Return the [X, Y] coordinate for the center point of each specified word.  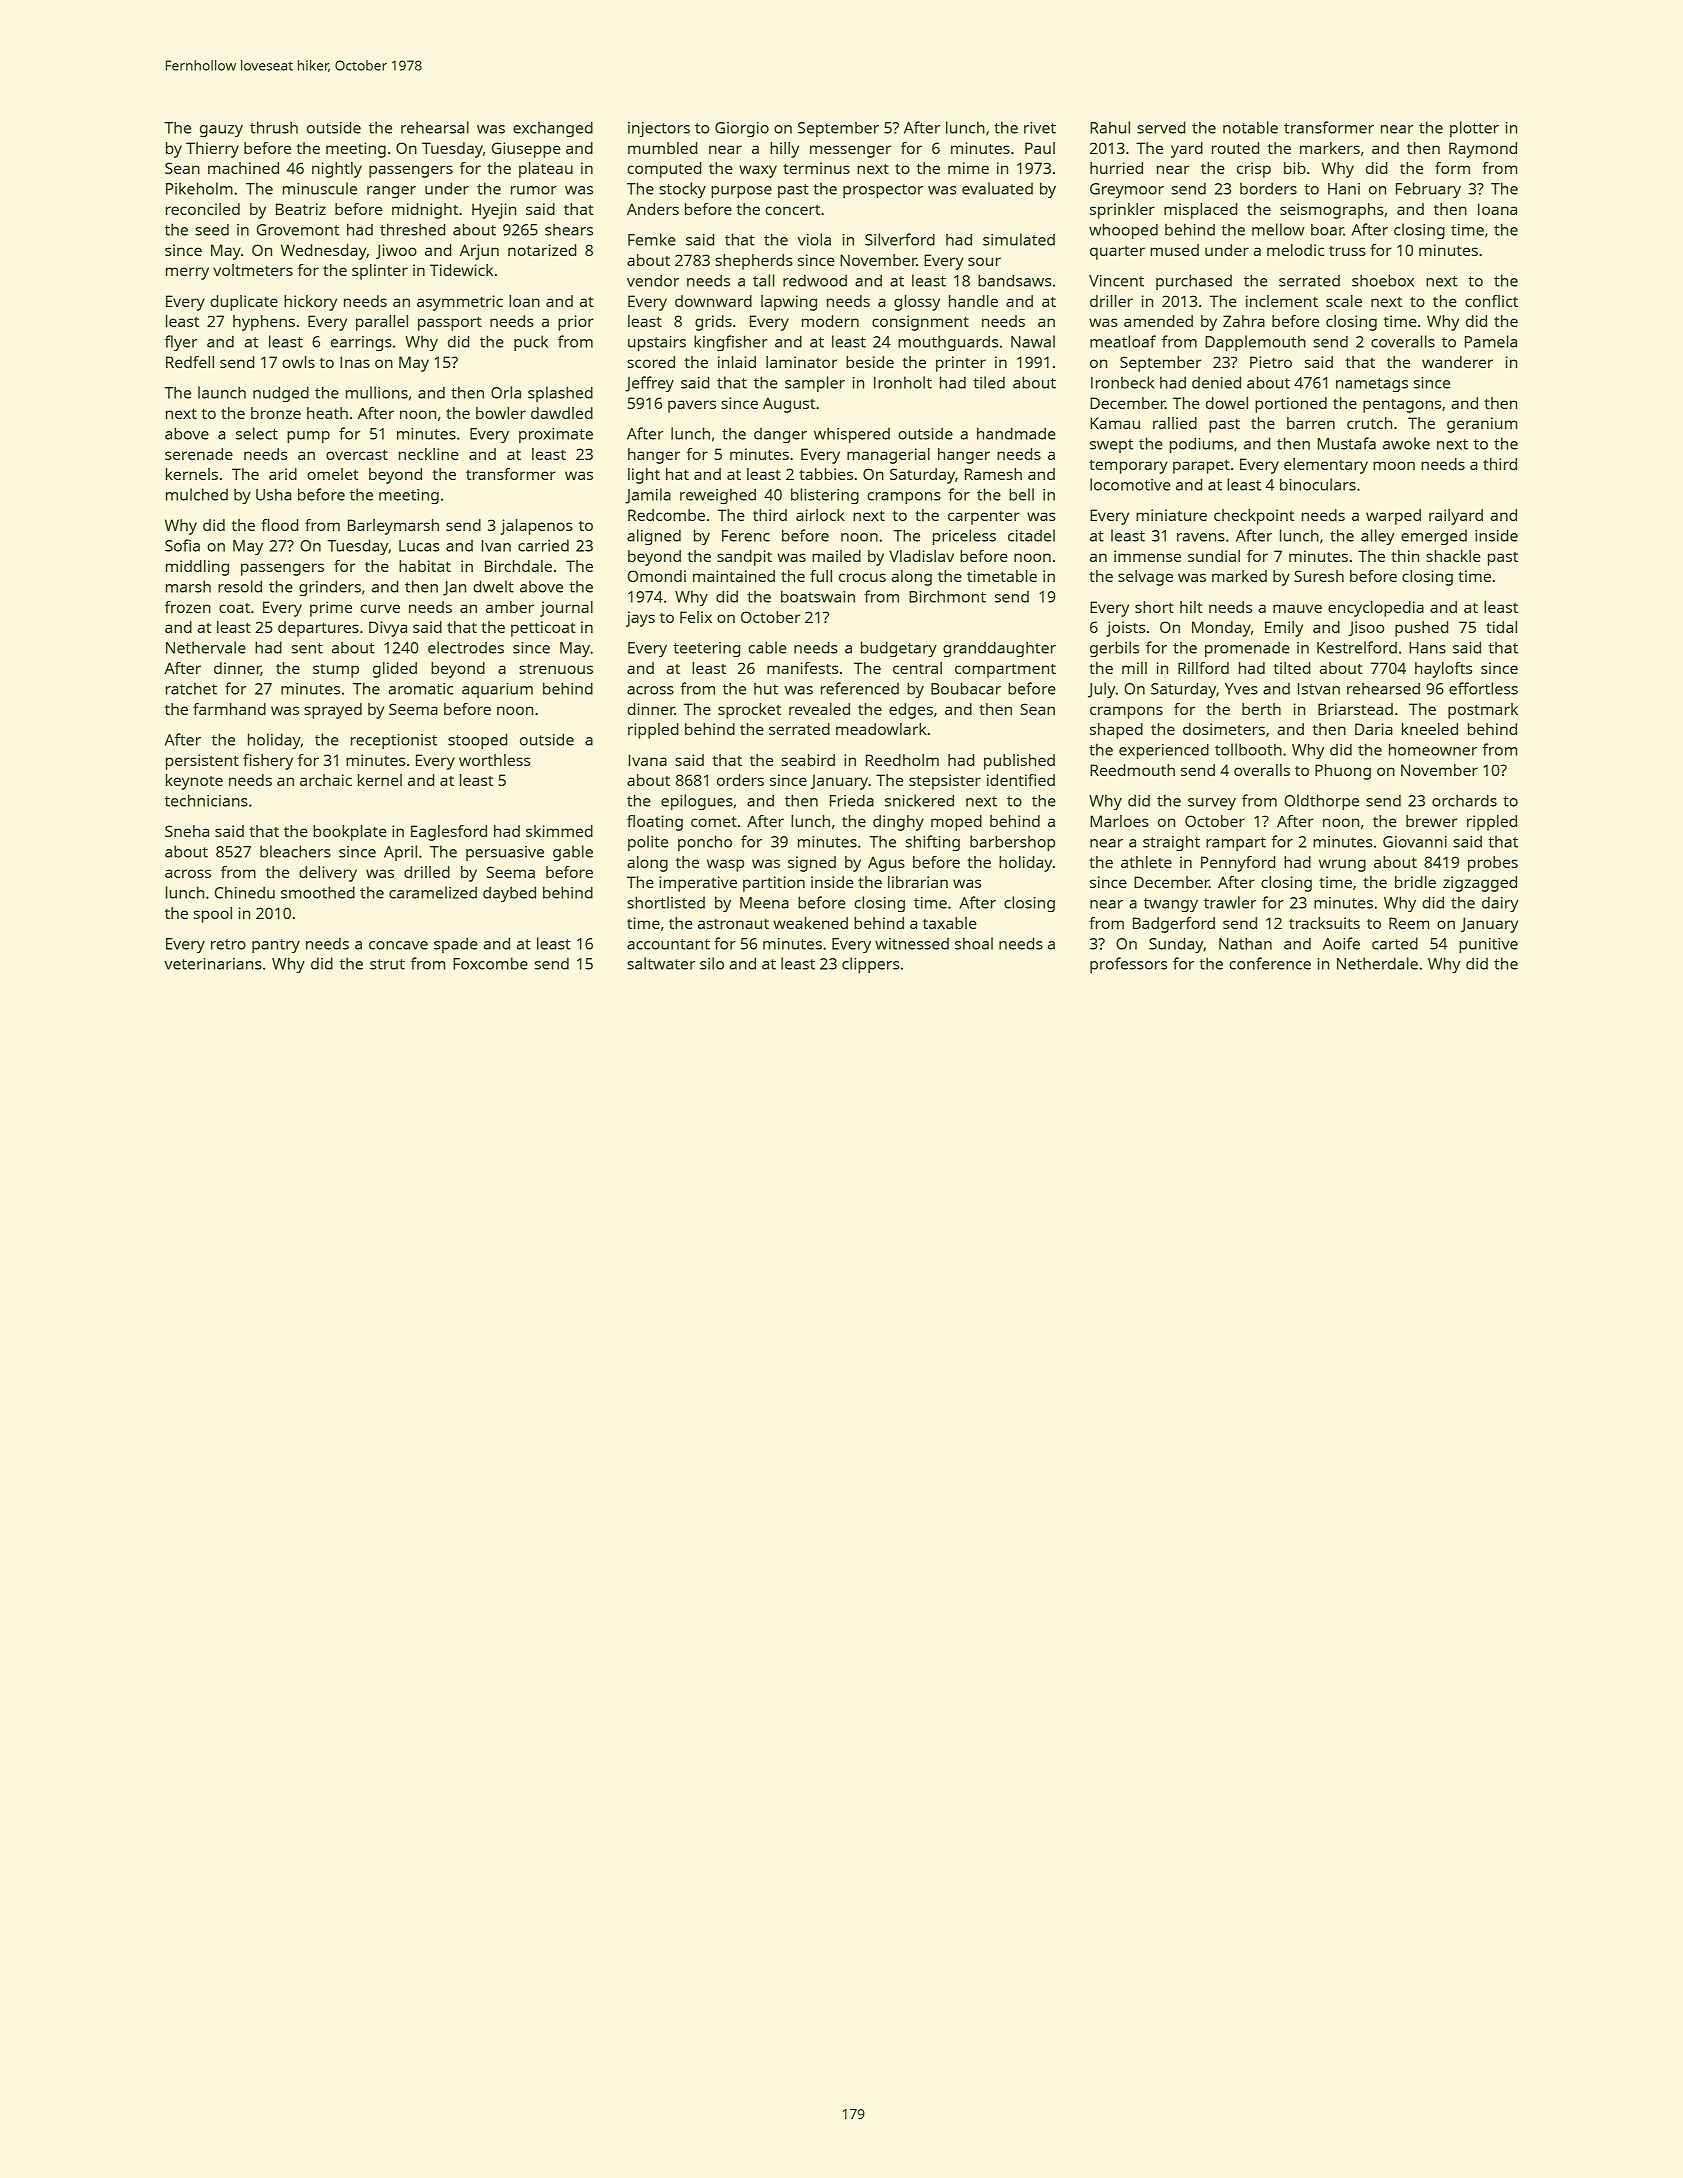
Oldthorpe [1321, 802]
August [789, 405]
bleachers [295, 851]
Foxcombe [490, 963]
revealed [819, 709]
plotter [1474, 129]
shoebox [1383, 280]
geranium [1482, 425]
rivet [1040, 128]
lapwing [789, 303]
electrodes [466, 647]
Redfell [190, 362]
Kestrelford [1357, 647]
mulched [197, 494]
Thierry [212, 150]
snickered [919, 800]
